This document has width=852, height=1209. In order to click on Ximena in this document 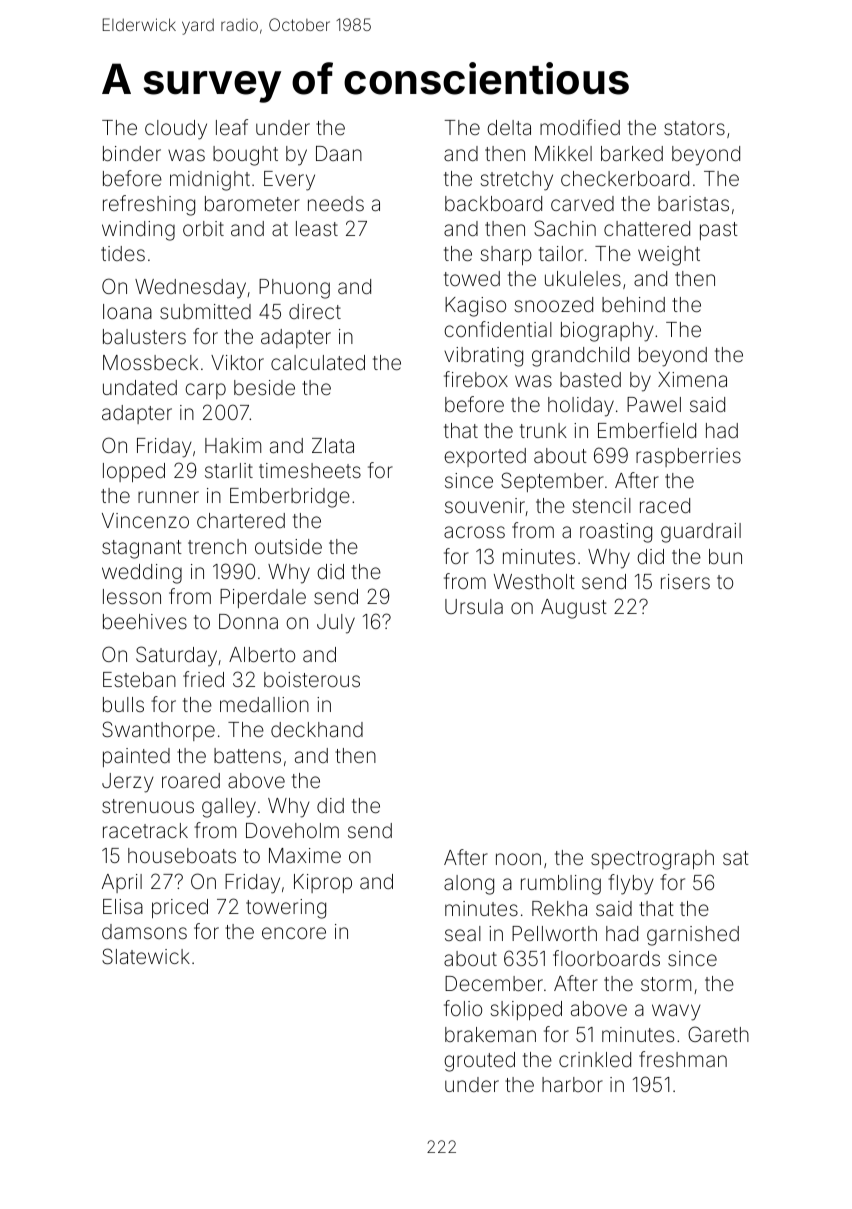, I will do `click(692, 379)`.
